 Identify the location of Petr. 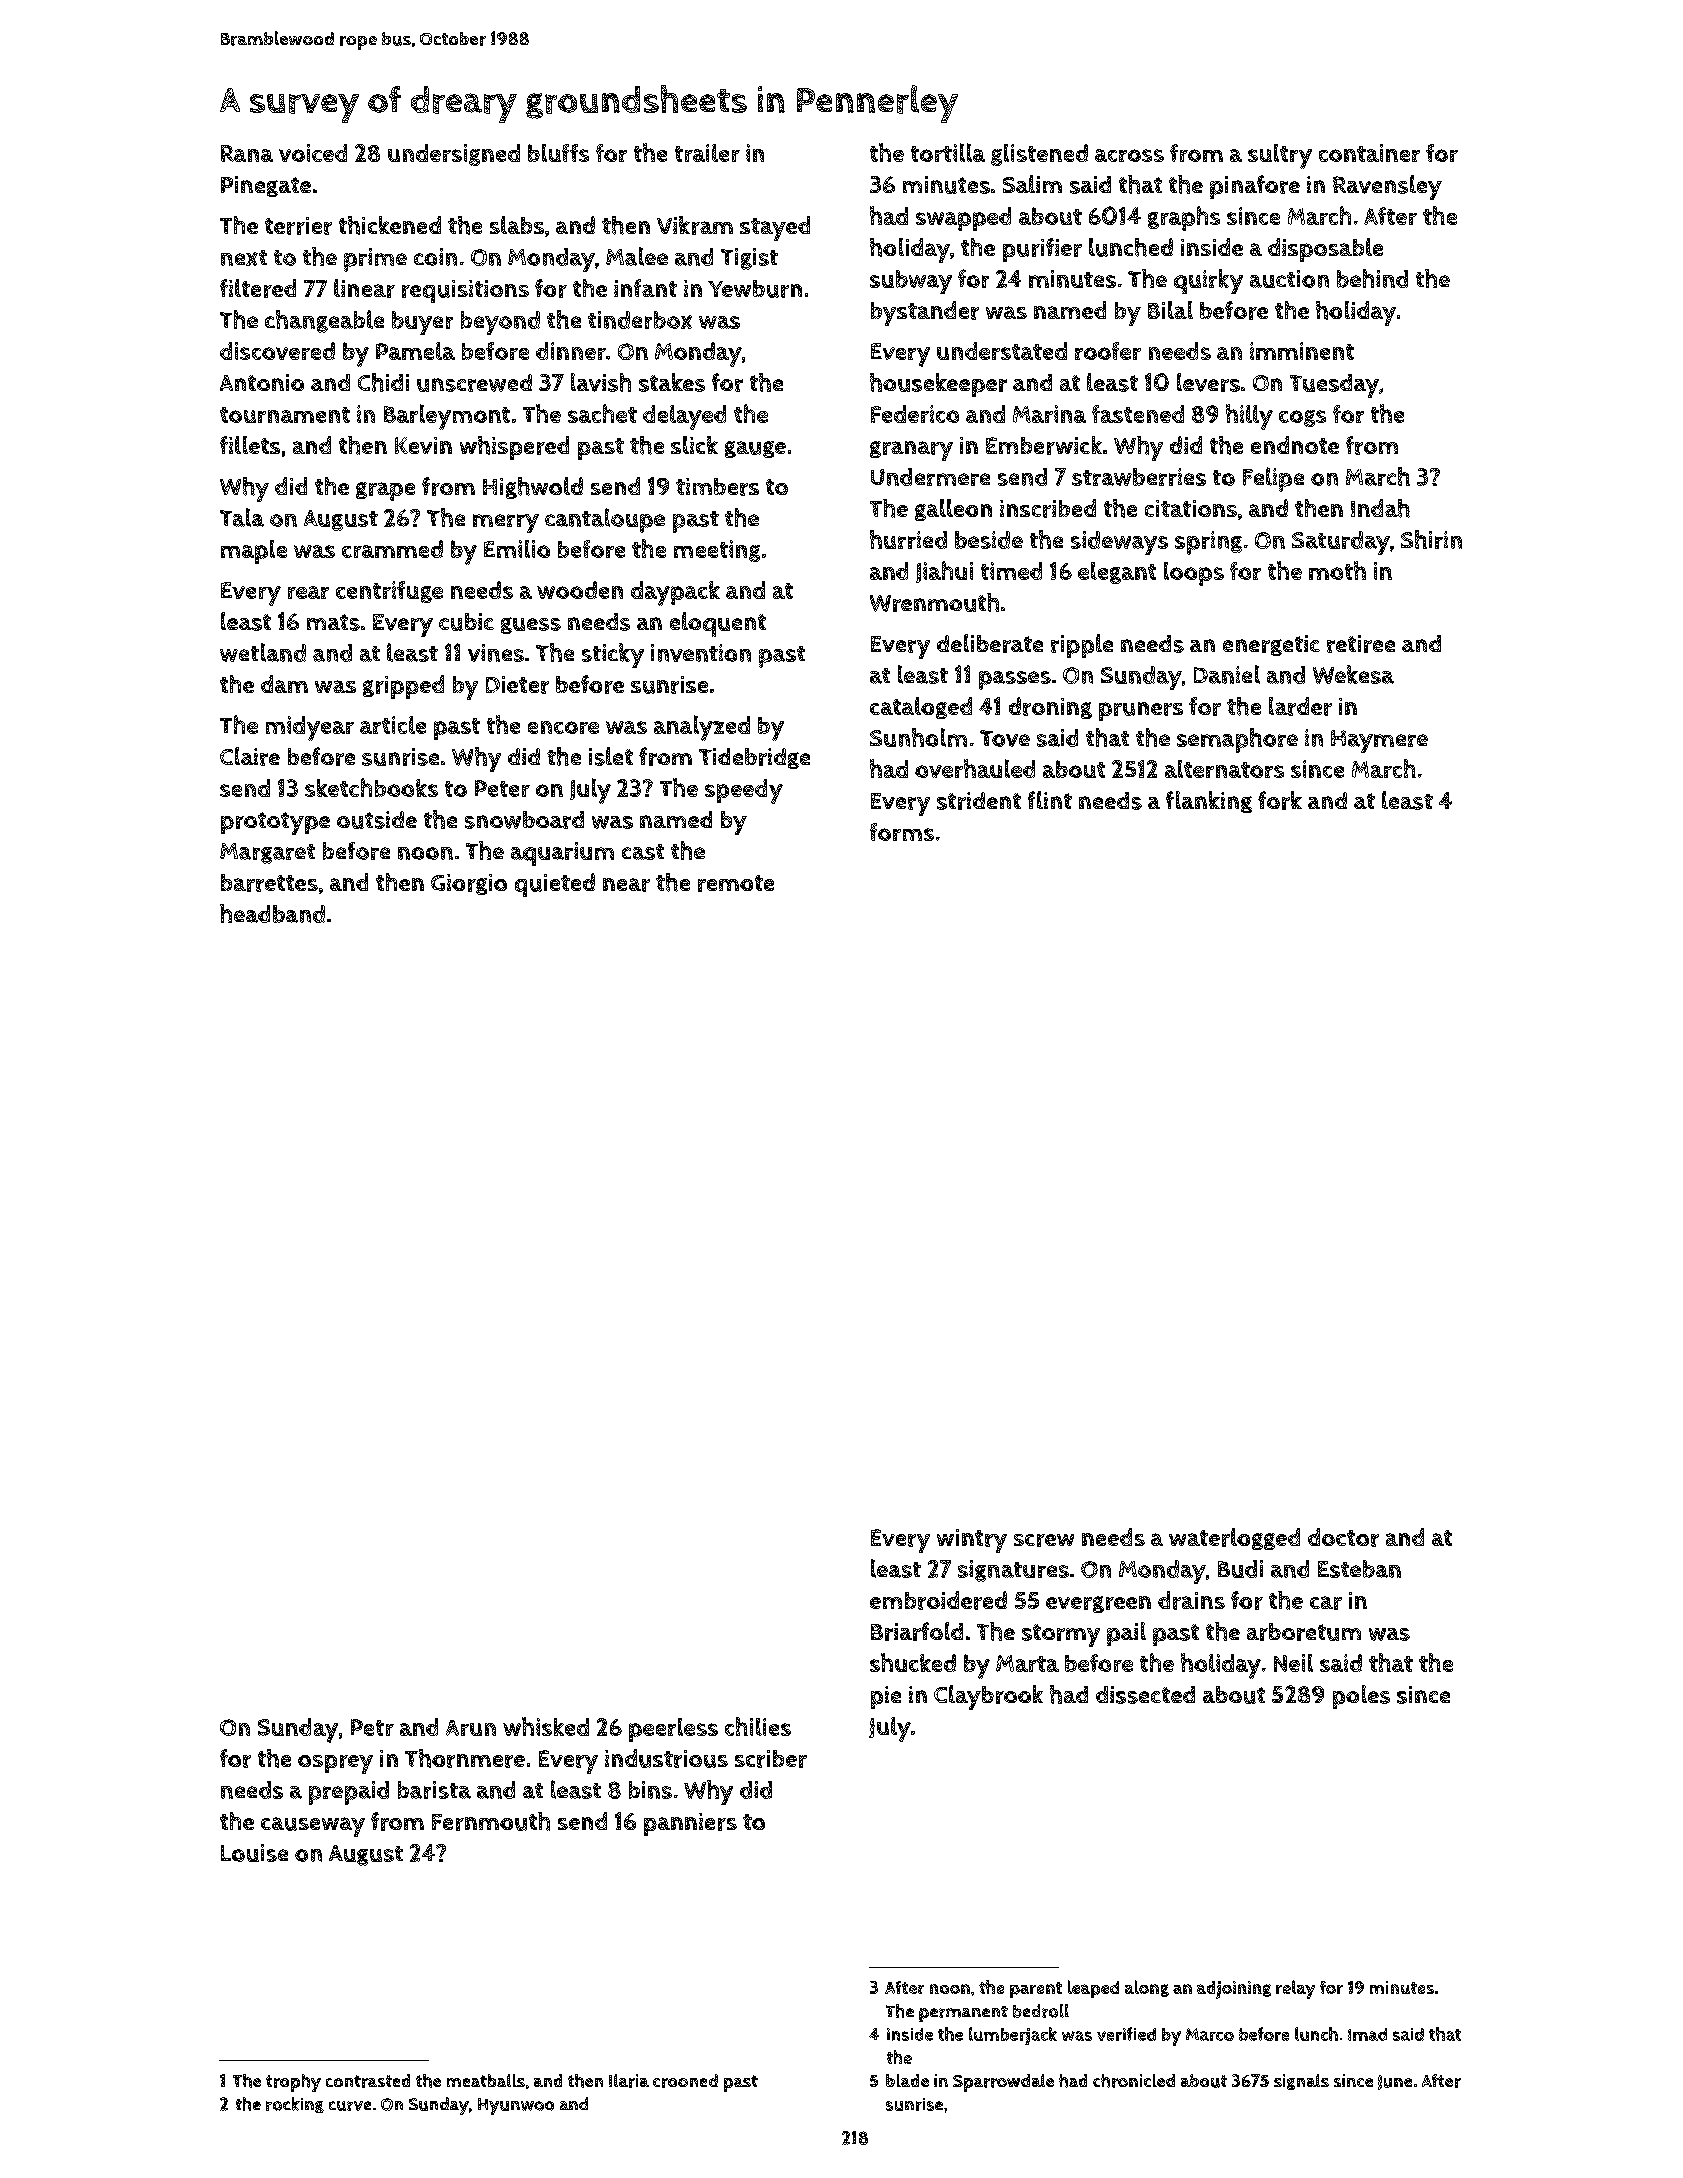
(372, 1727).
